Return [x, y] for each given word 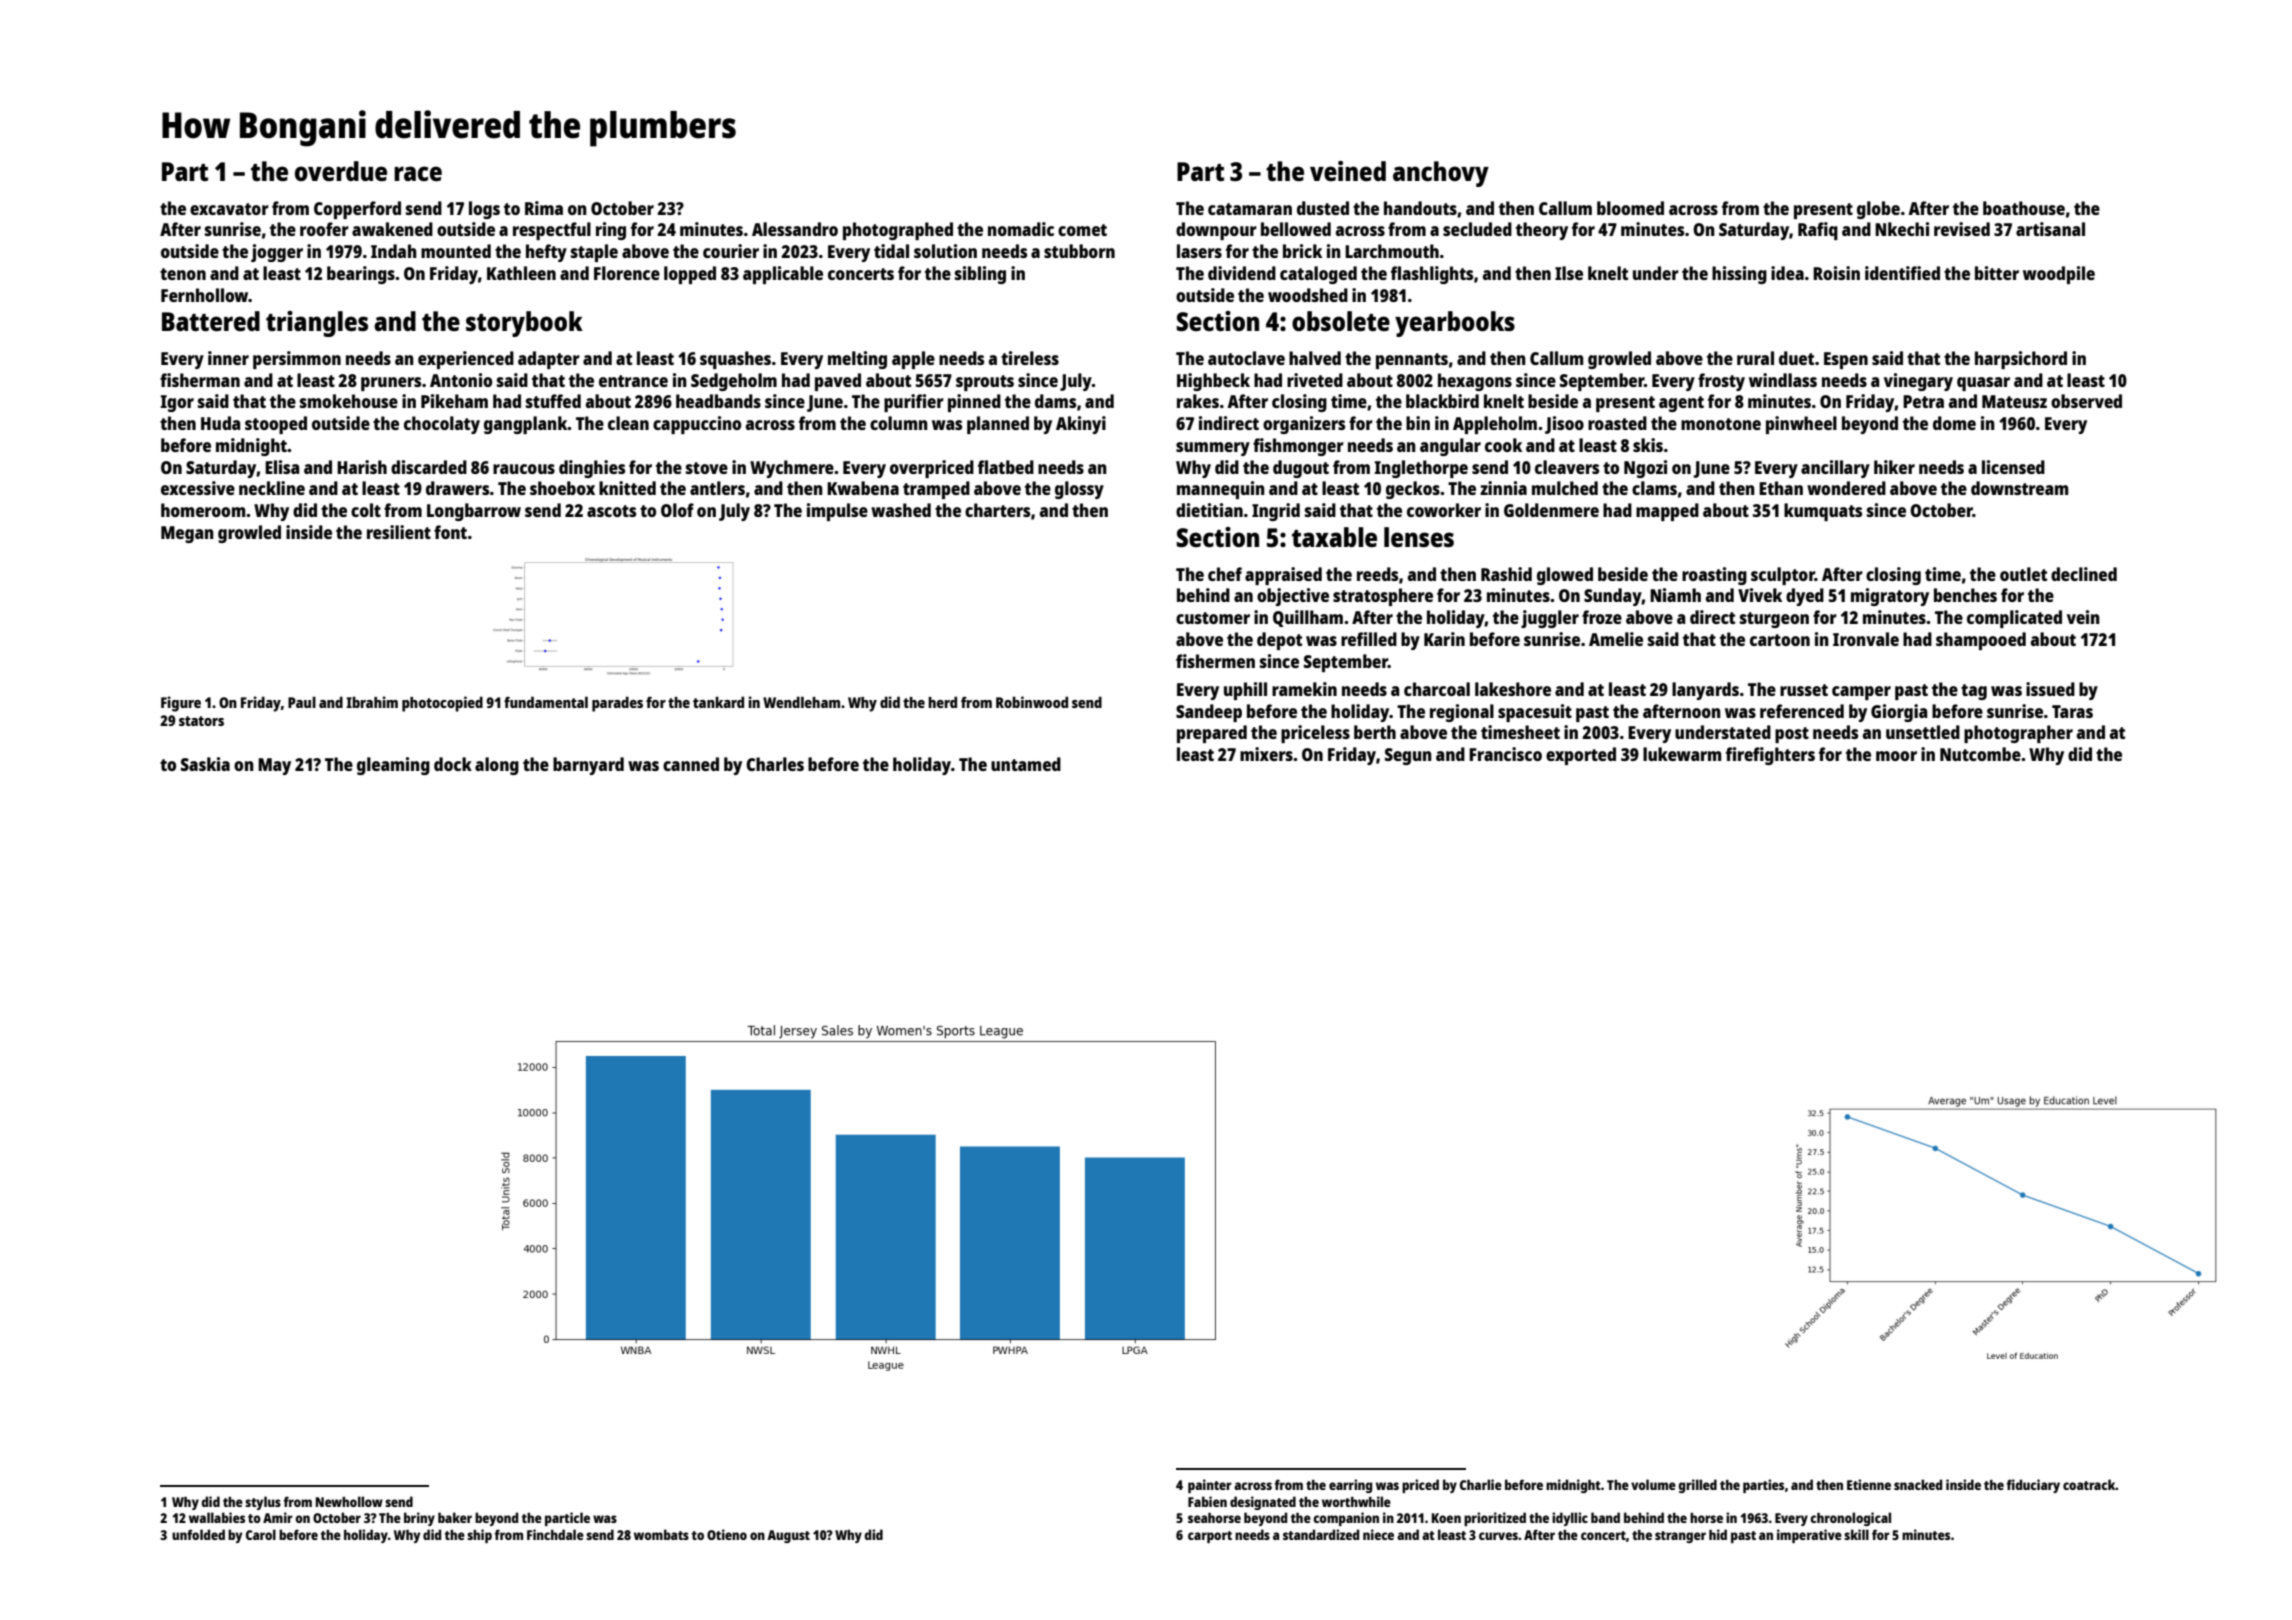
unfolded [198, 1534]
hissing [1739, 275]
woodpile [2059, 275]
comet [1082, 230]
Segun [1408, 756]
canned [691, 764]
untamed [1026, 764]
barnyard [588, 766]
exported [1581, 756]
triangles [317, 324]
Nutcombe [1980, 754]
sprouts [985, 383]
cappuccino [697, 425]
